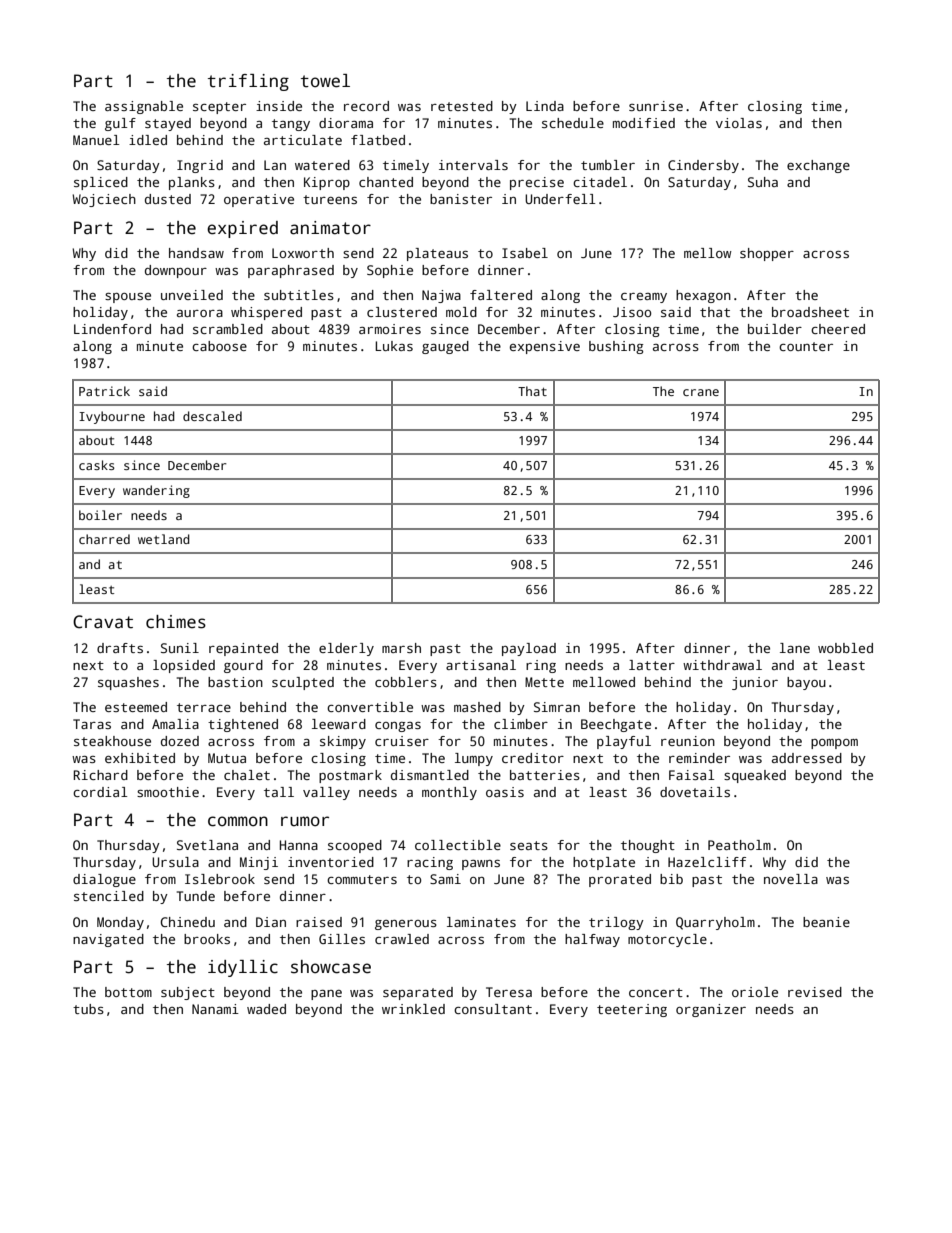  What do you see at coordinates (212, 416) in the document?
I see `descaled` at bounding box center [212, 416].
